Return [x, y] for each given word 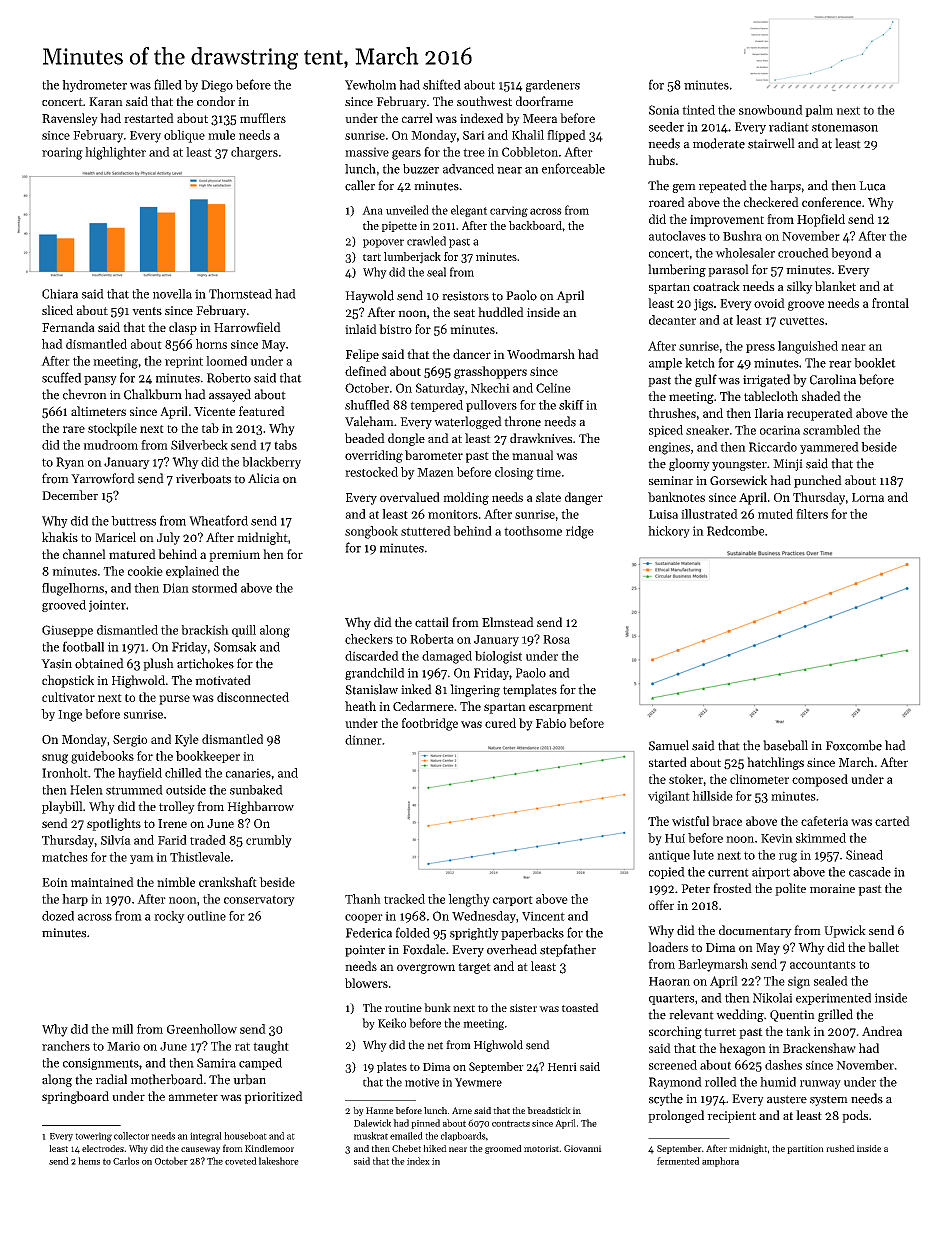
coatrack [716, 286]
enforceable [573, 168]
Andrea [882, 1031]
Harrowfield [247, 327]
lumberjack [412, 258]
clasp [183, 328]
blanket [835, 286]
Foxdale [424, 949]
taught [271, 1047]
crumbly [269, 841]
